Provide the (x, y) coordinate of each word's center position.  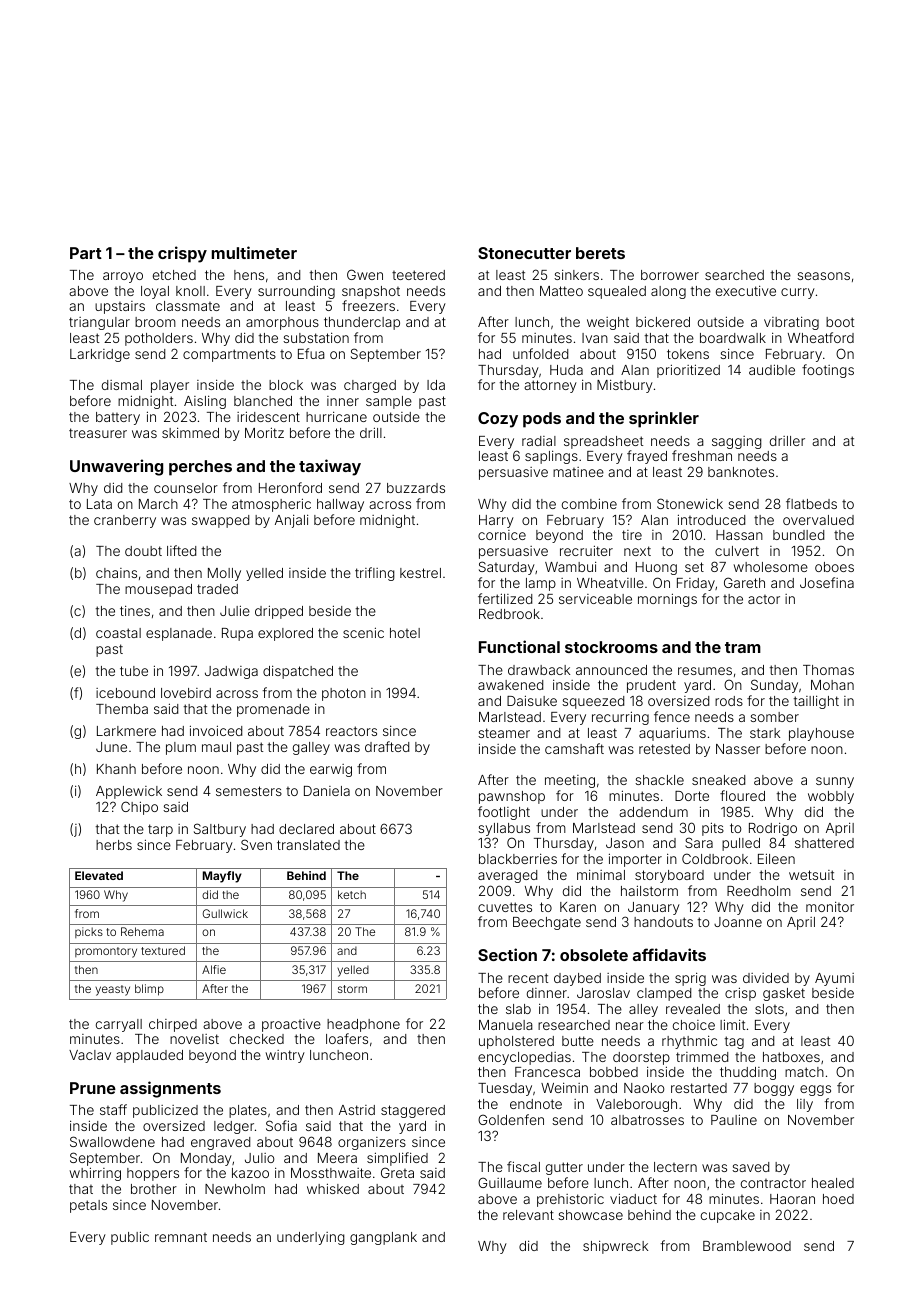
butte (578, 1041)
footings (828, 371)
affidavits (669, 954)
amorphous (282, 323)
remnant (181, 1237)
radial (539, 441)
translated (308, 845)
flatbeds (811, 503)
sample (389, 402)
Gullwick (225, 913)
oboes (834, 567)
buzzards (416, 488)
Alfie (214, 969)
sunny (835, 782)
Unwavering (116, 467)
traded (217, 589)
